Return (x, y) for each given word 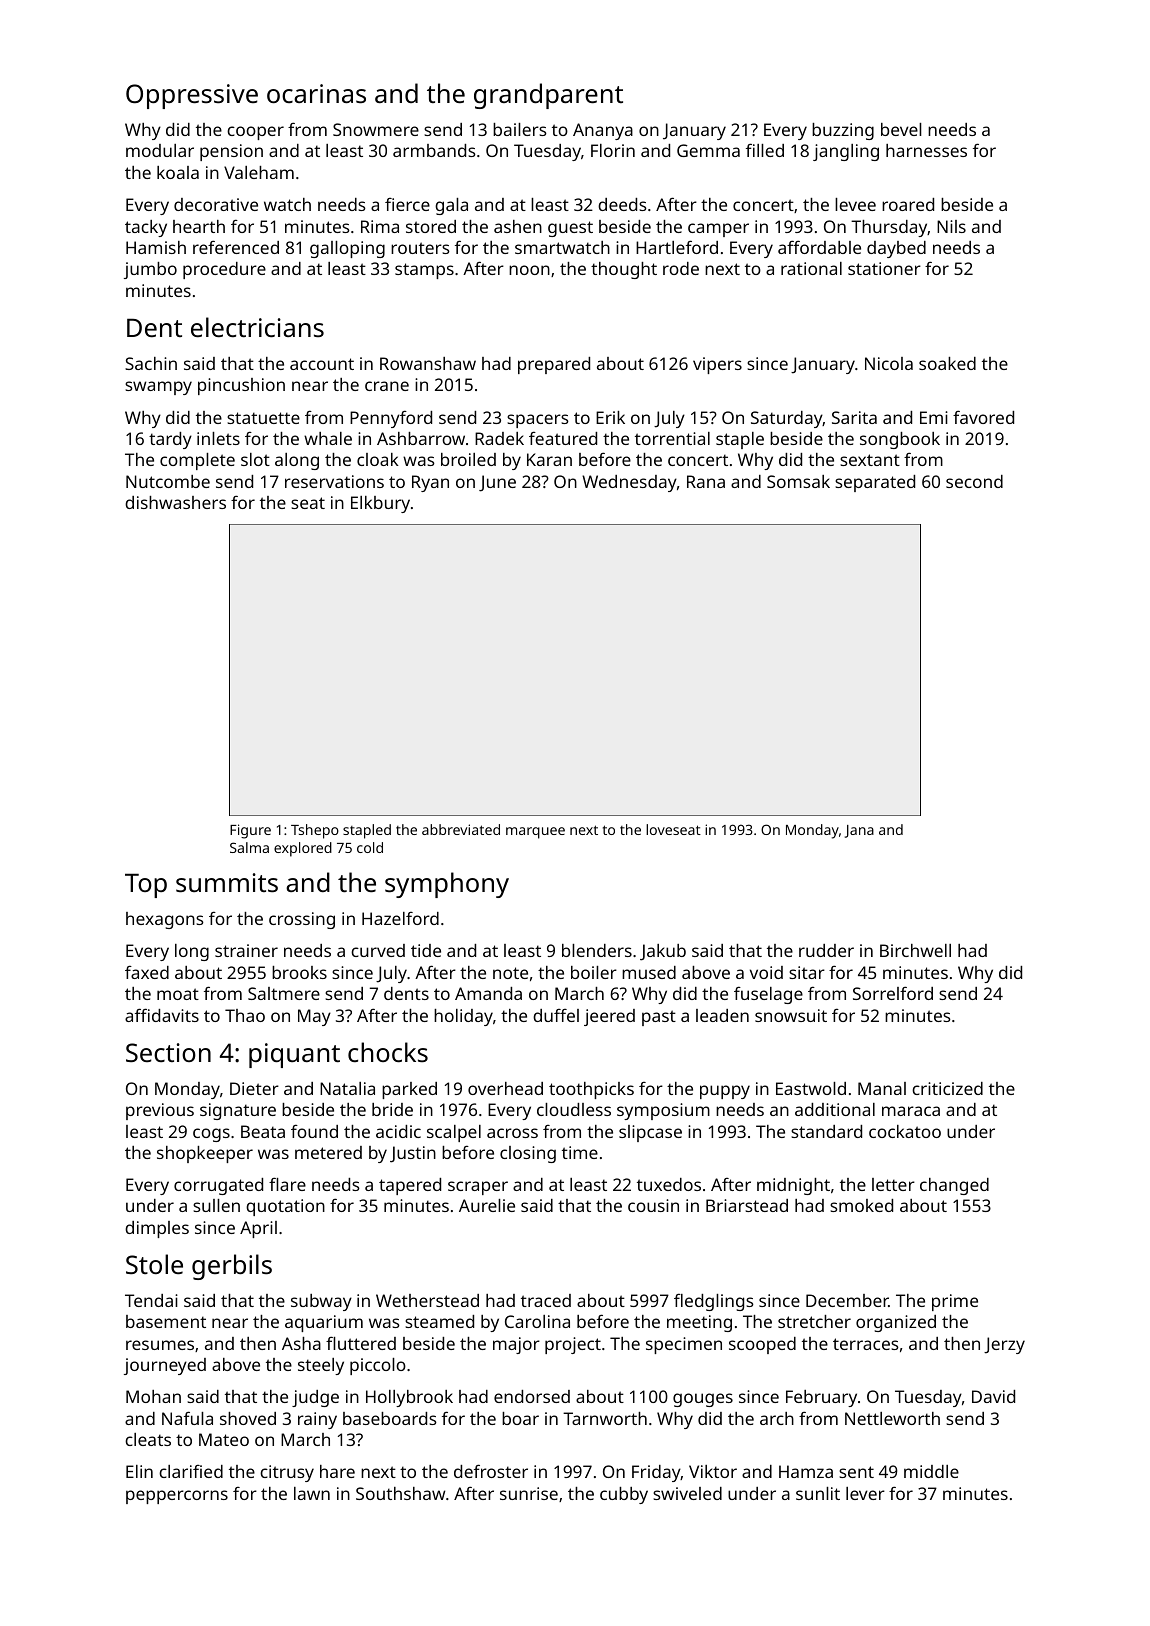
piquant (294, 1055)
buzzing (843, 131)
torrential (672, 438)
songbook (900, 440)
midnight (793, 1186)
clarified (191, 1471)
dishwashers (175, 502)
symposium (663, 1111)
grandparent (548, 96)
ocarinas (316, 94)
